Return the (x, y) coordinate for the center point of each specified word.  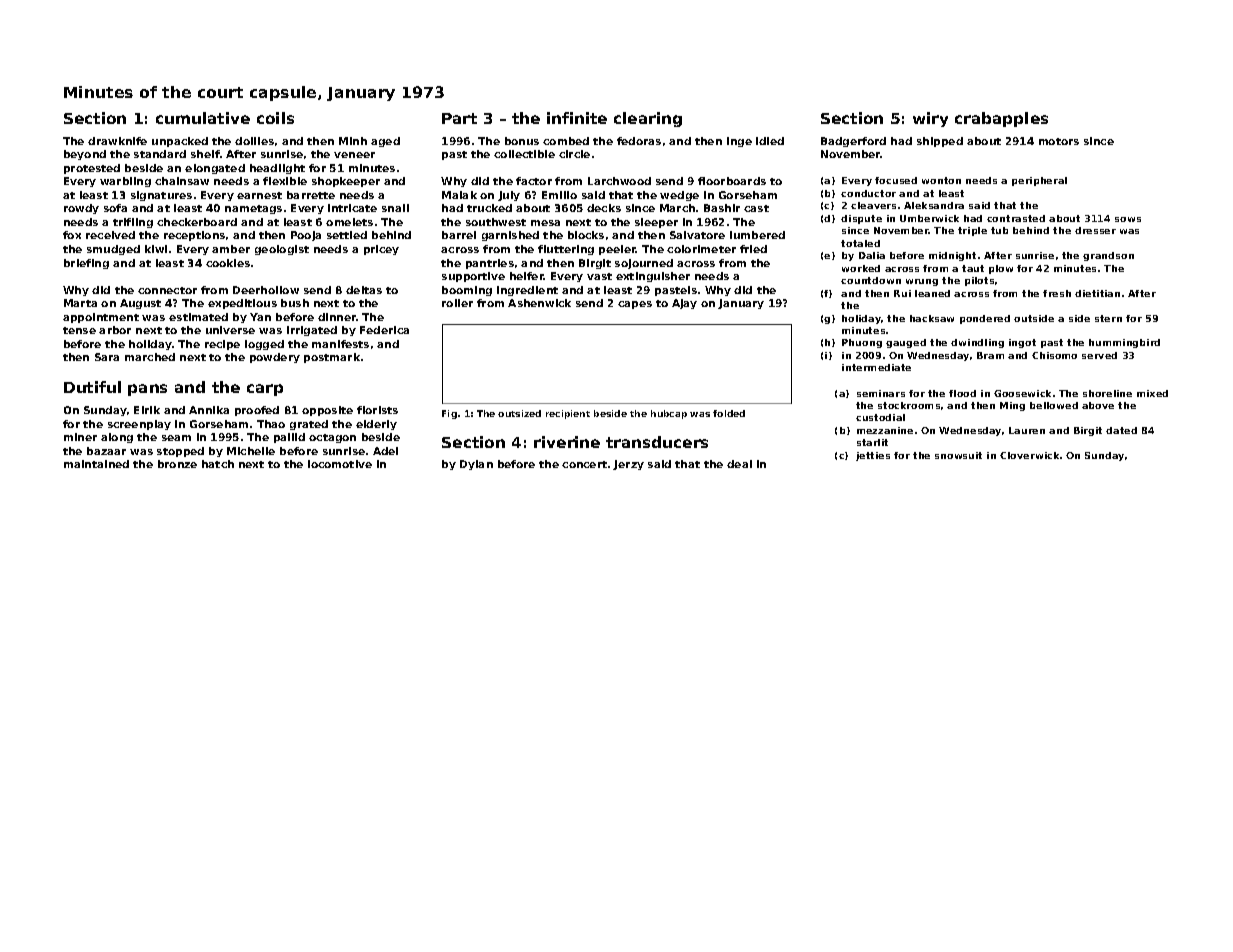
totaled (860, 243)
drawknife (117, 141)
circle (574, 154)
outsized (519, 413)
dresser (1095, 230)
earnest (259, 195)
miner (80, 437)
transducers (657, 442)
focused (896, 180)
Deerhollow (266, 290)
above (1098, 405)
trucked (489, 208)
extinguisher (653, 277)
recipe (222, 345)
